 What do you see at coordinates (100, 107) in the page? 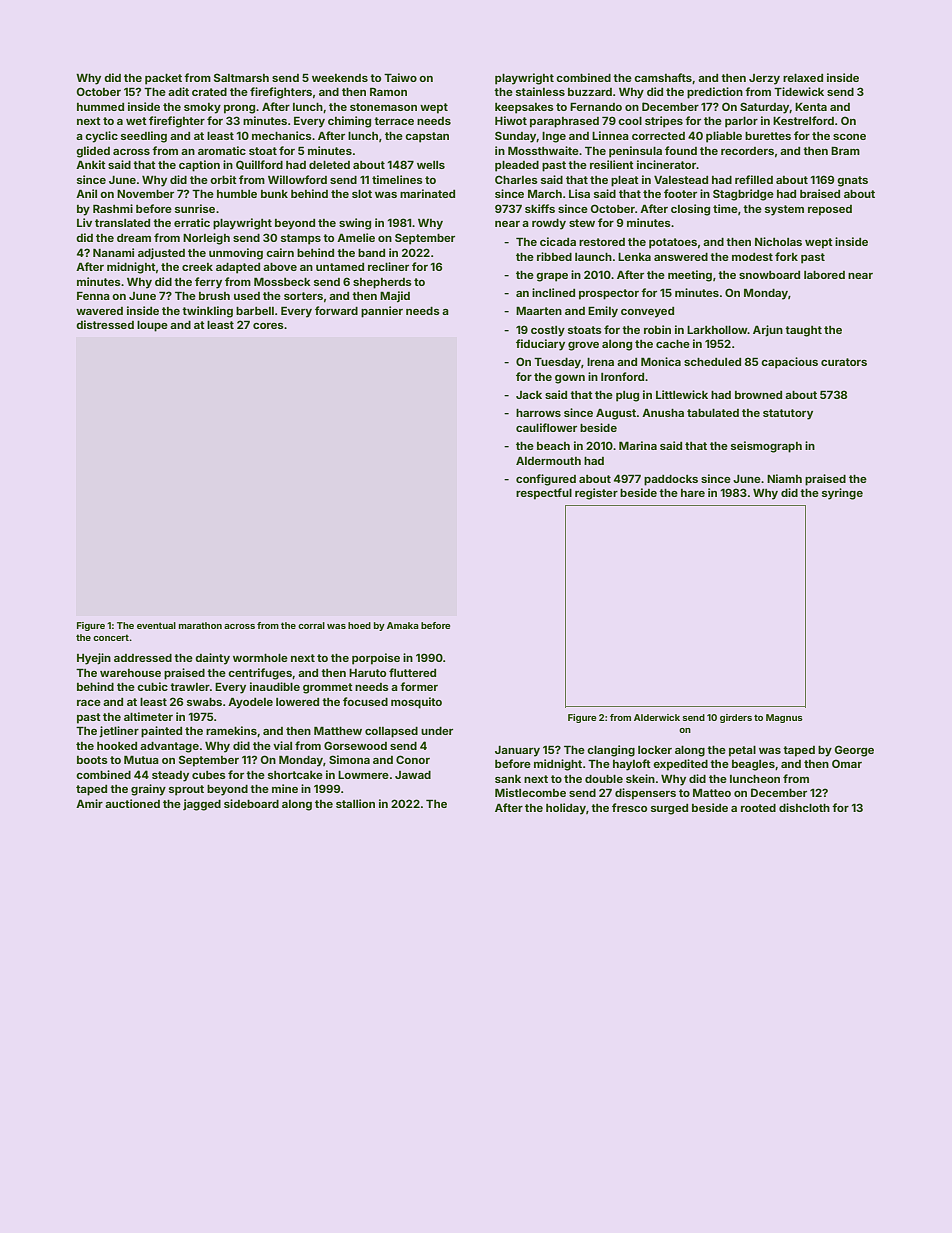
I see `hummed` at bounding box center [100, 107].
